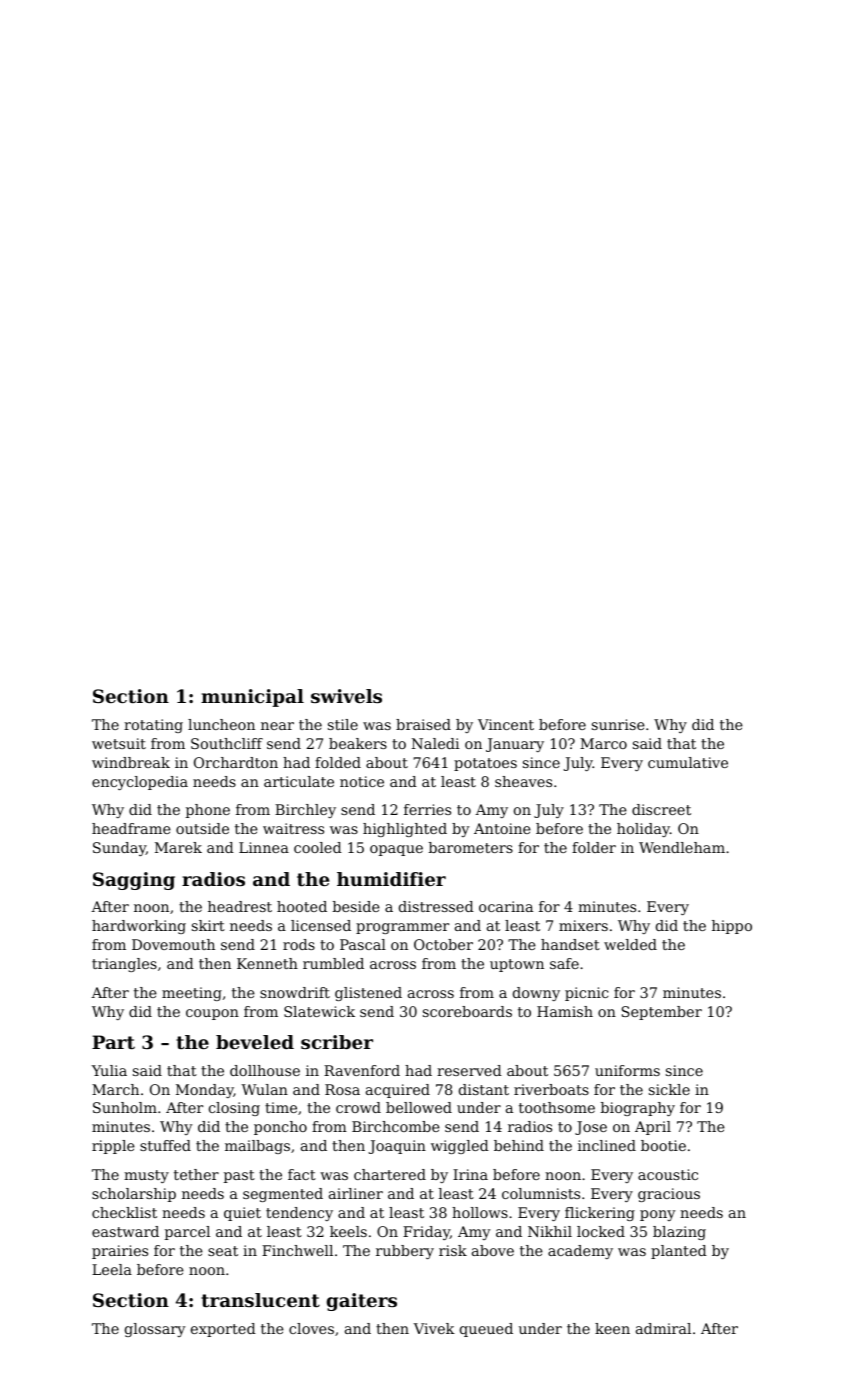 This image has width=849, height=1400. I want to click on glossary, so click(155, 1330).
